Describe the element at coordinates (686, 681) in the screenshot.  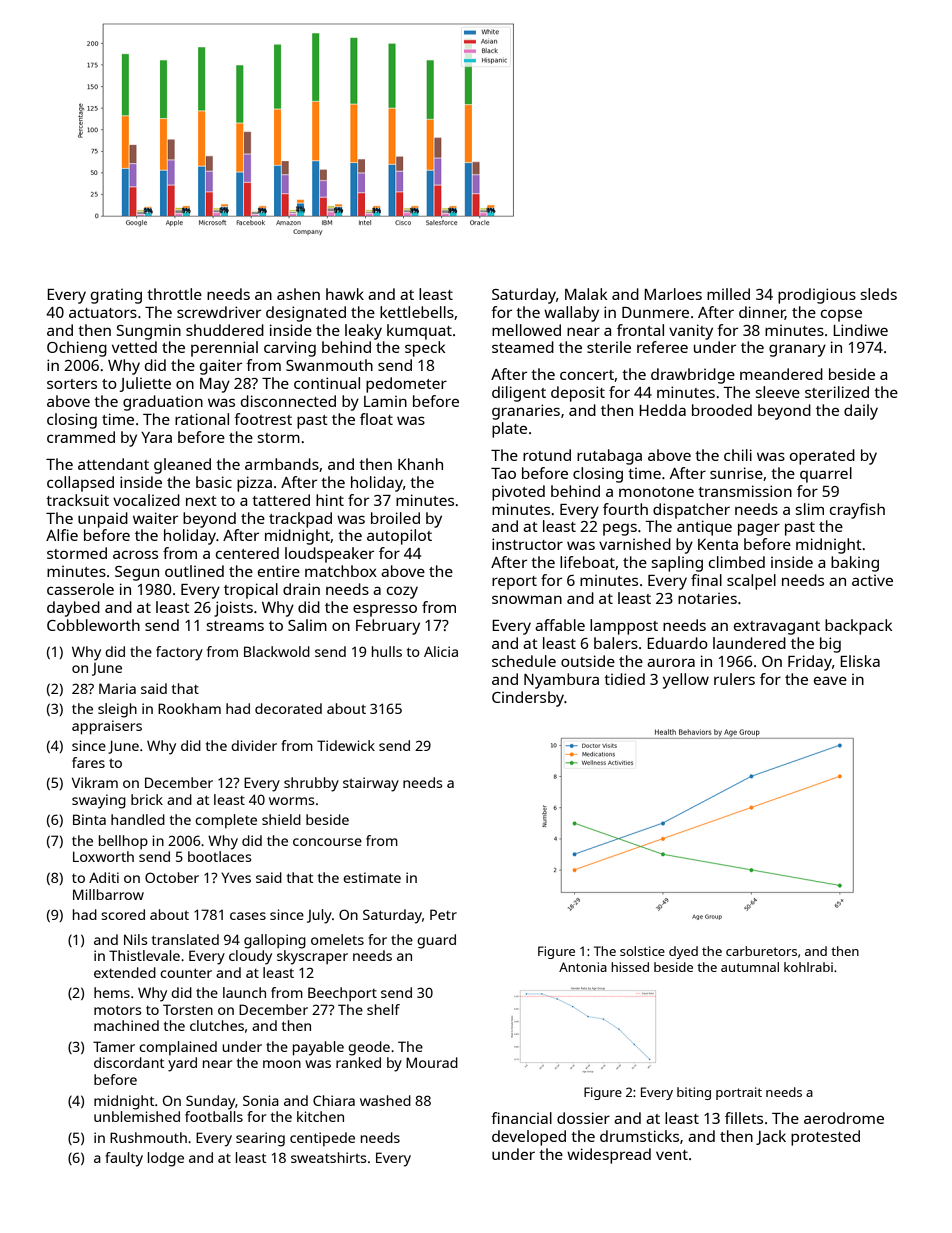
I see `yellow` at that location.
